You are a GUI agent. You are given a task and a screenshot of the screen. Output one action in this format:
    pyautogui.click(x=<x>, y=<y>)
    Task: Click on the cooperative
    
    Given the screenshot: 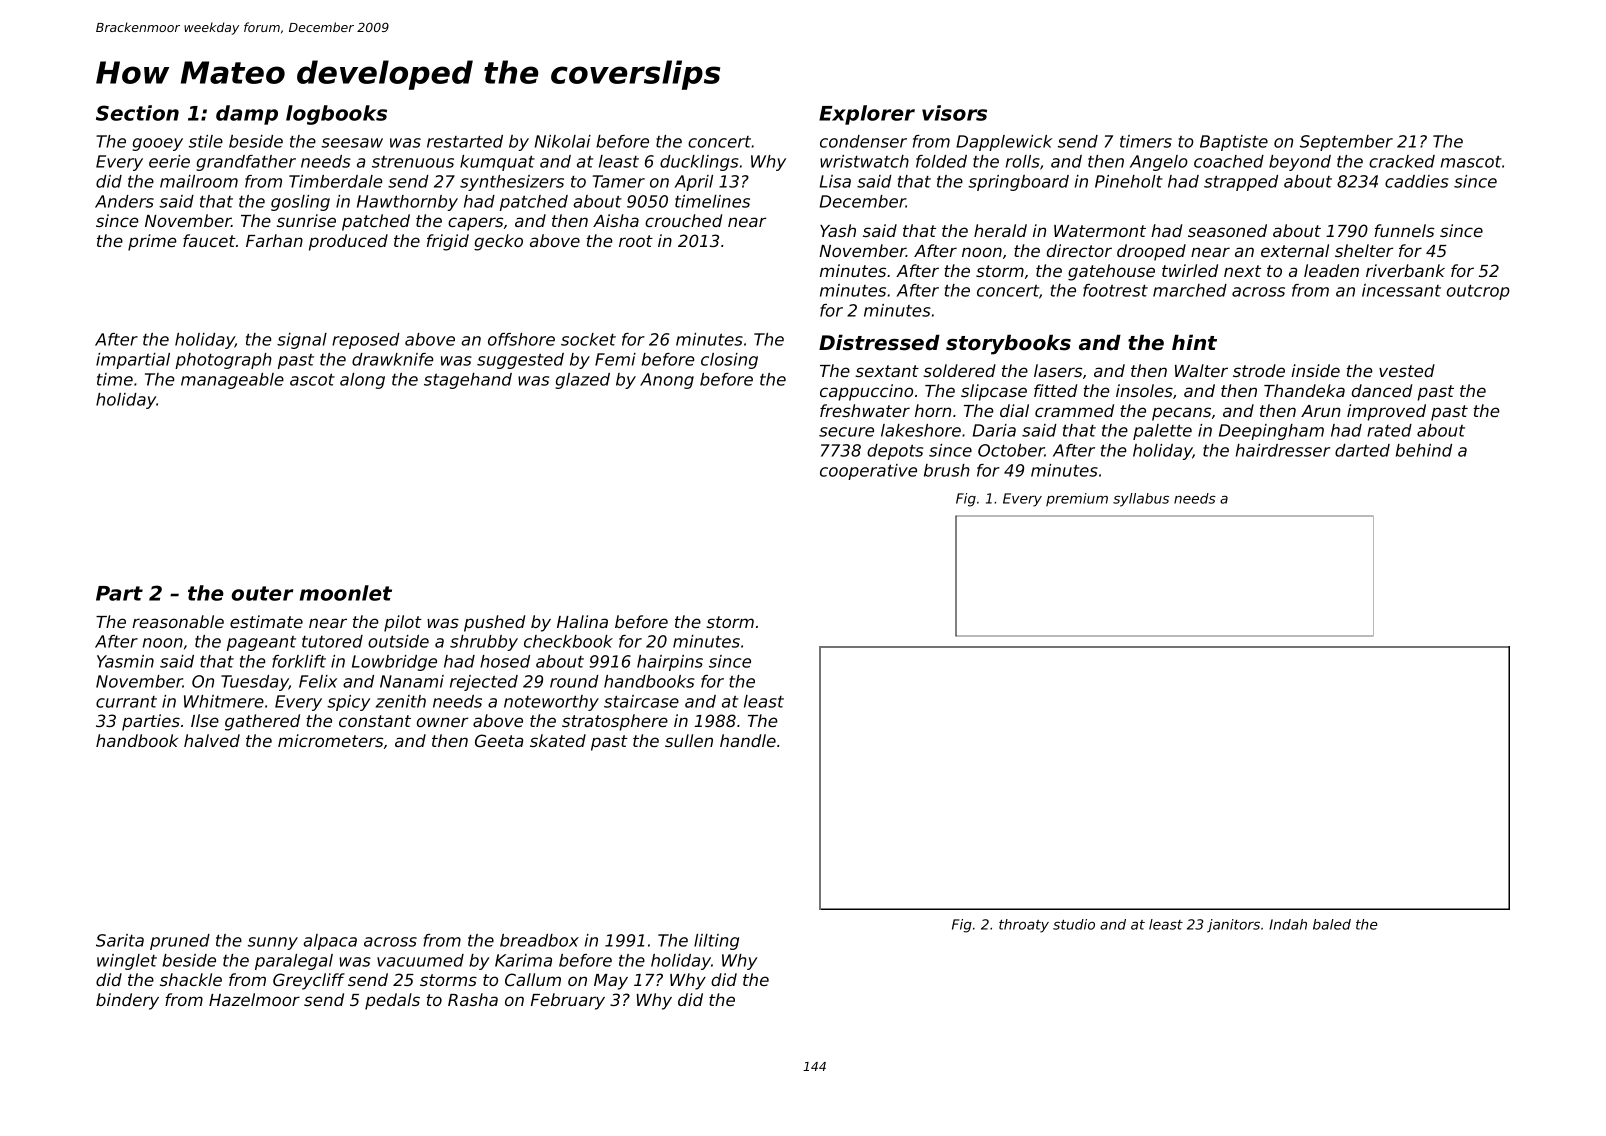 What is the action you would take?
    pyautogui.click(x=868, y=472)
